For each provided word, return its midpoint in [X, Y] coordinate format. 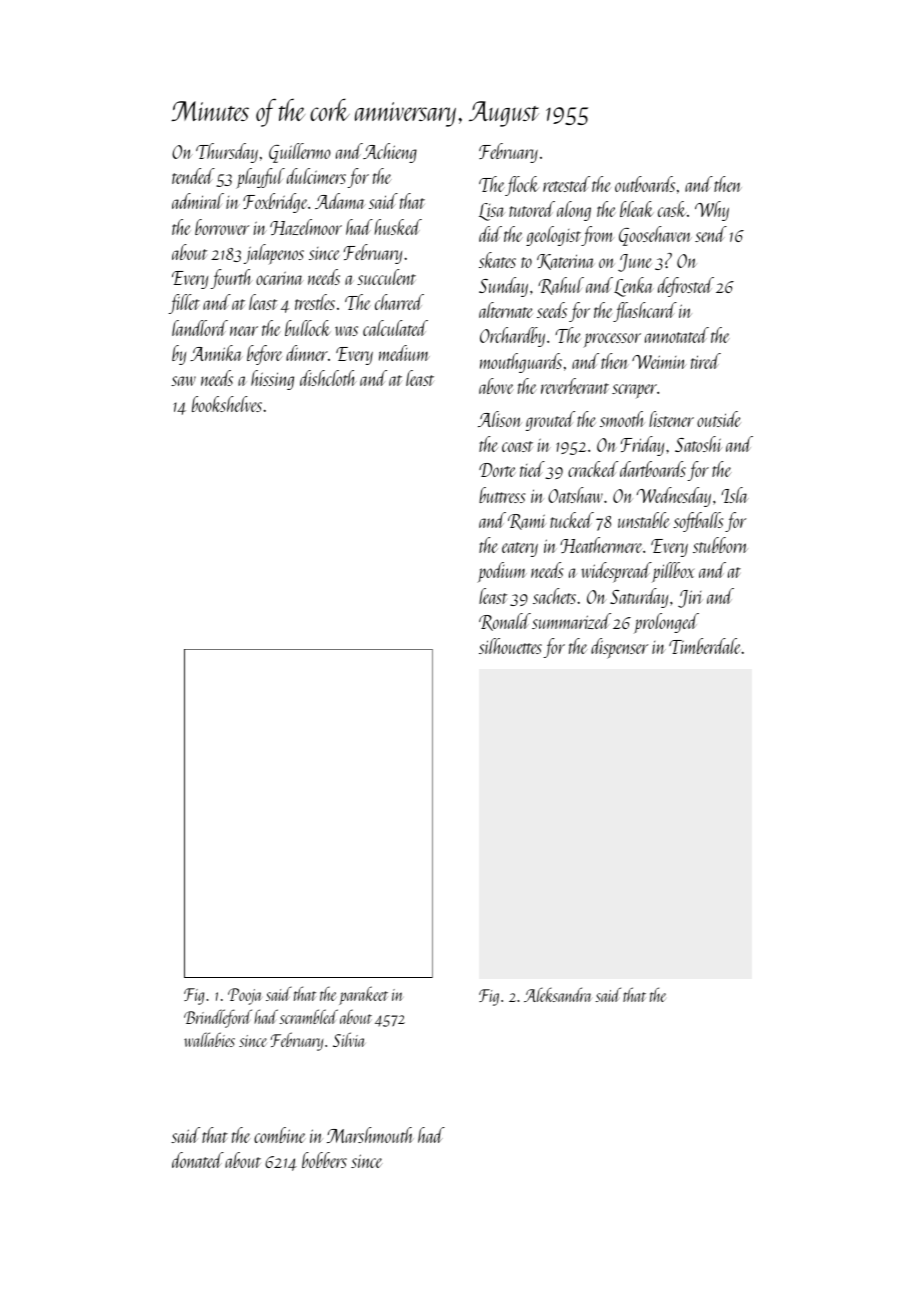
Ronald [505, 622]
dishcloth [328, 378]
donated [198, 1160]
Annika [216, 353]
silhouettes [510, 646]
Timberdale [705, 646]
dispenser [619, 648]
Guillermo [300, 153]
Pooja [245, 996]
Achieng [390, 153]
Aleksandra [557, 994]
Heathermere [601, 545]
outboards [645, 184]
